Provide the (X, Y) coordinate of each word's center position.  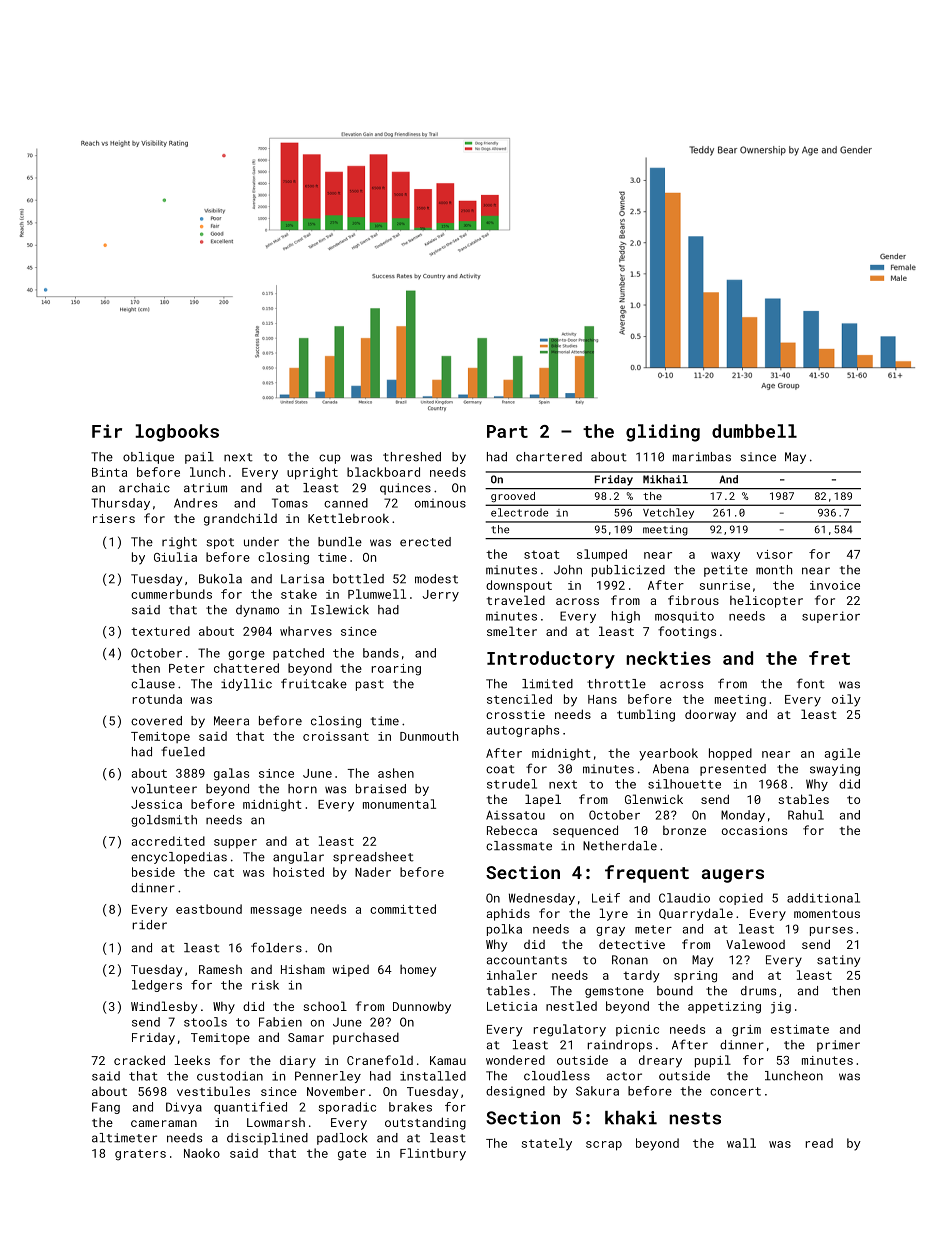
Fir (107, 431)
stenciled (519, 699)
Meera (231, 721)
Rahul (806, 815)
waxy (725, 557)
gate (352, 1155)
